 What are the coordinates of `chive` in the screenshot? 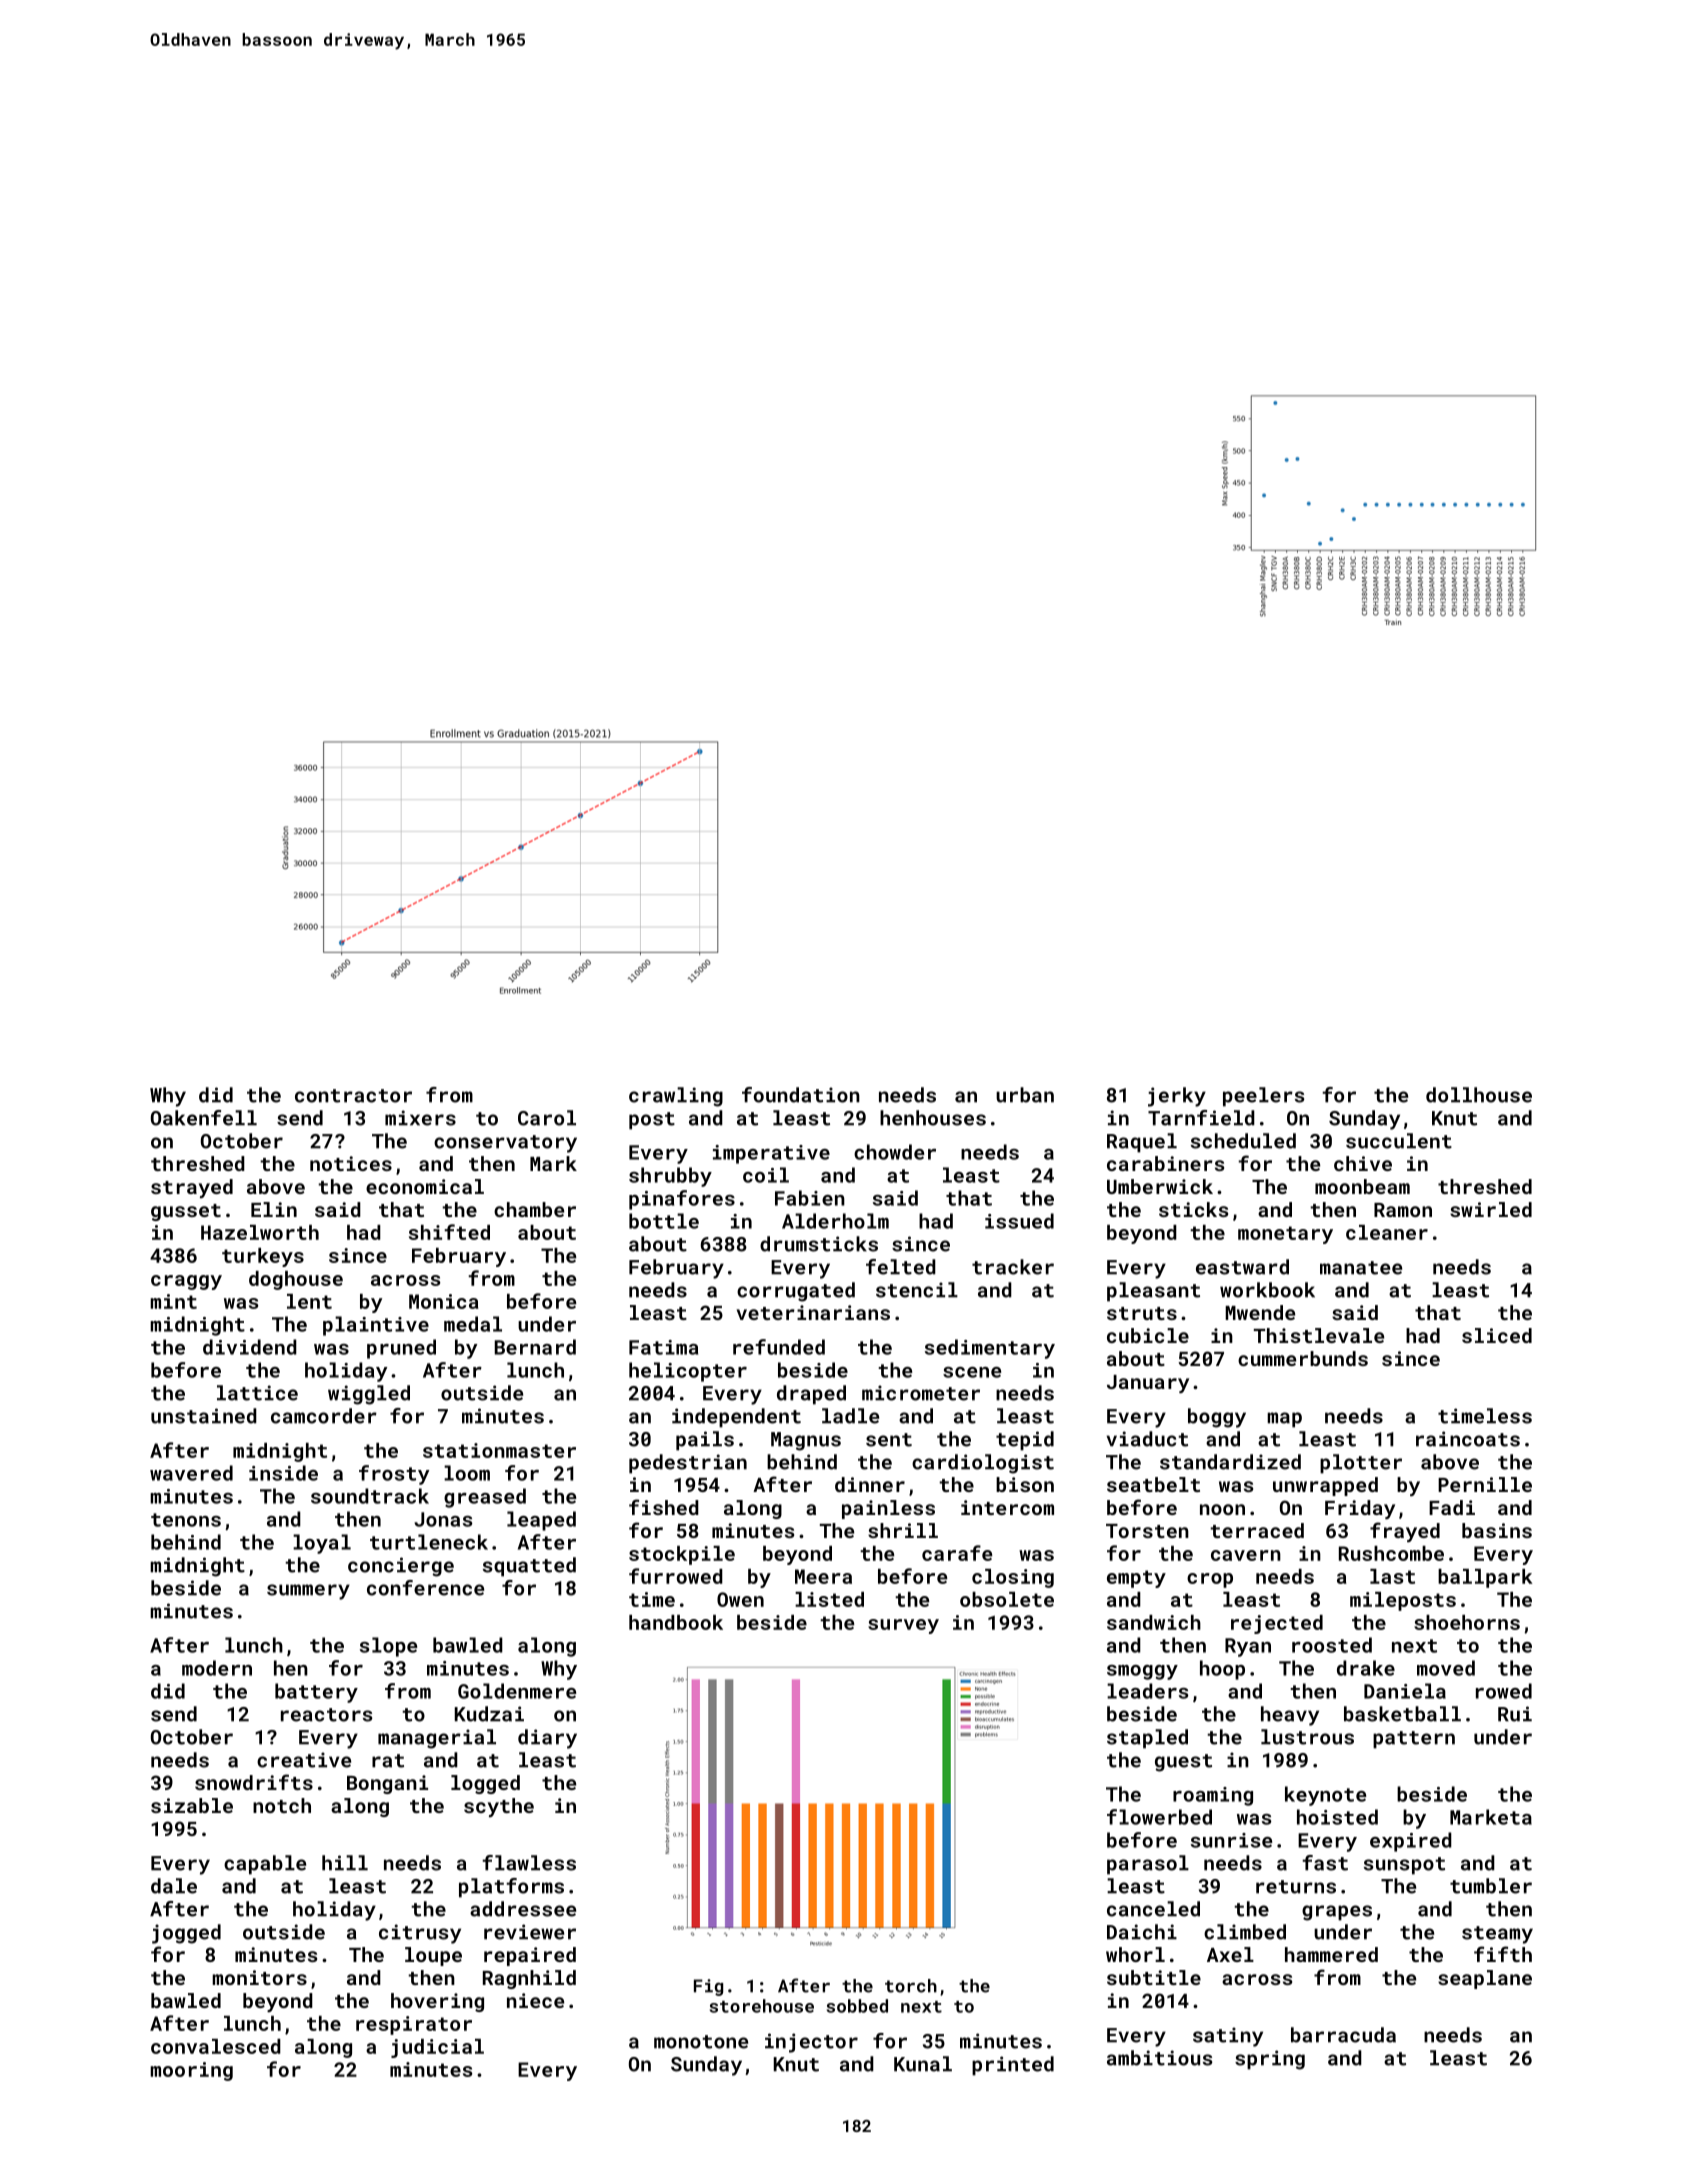 It's located at (1363, 1163).
